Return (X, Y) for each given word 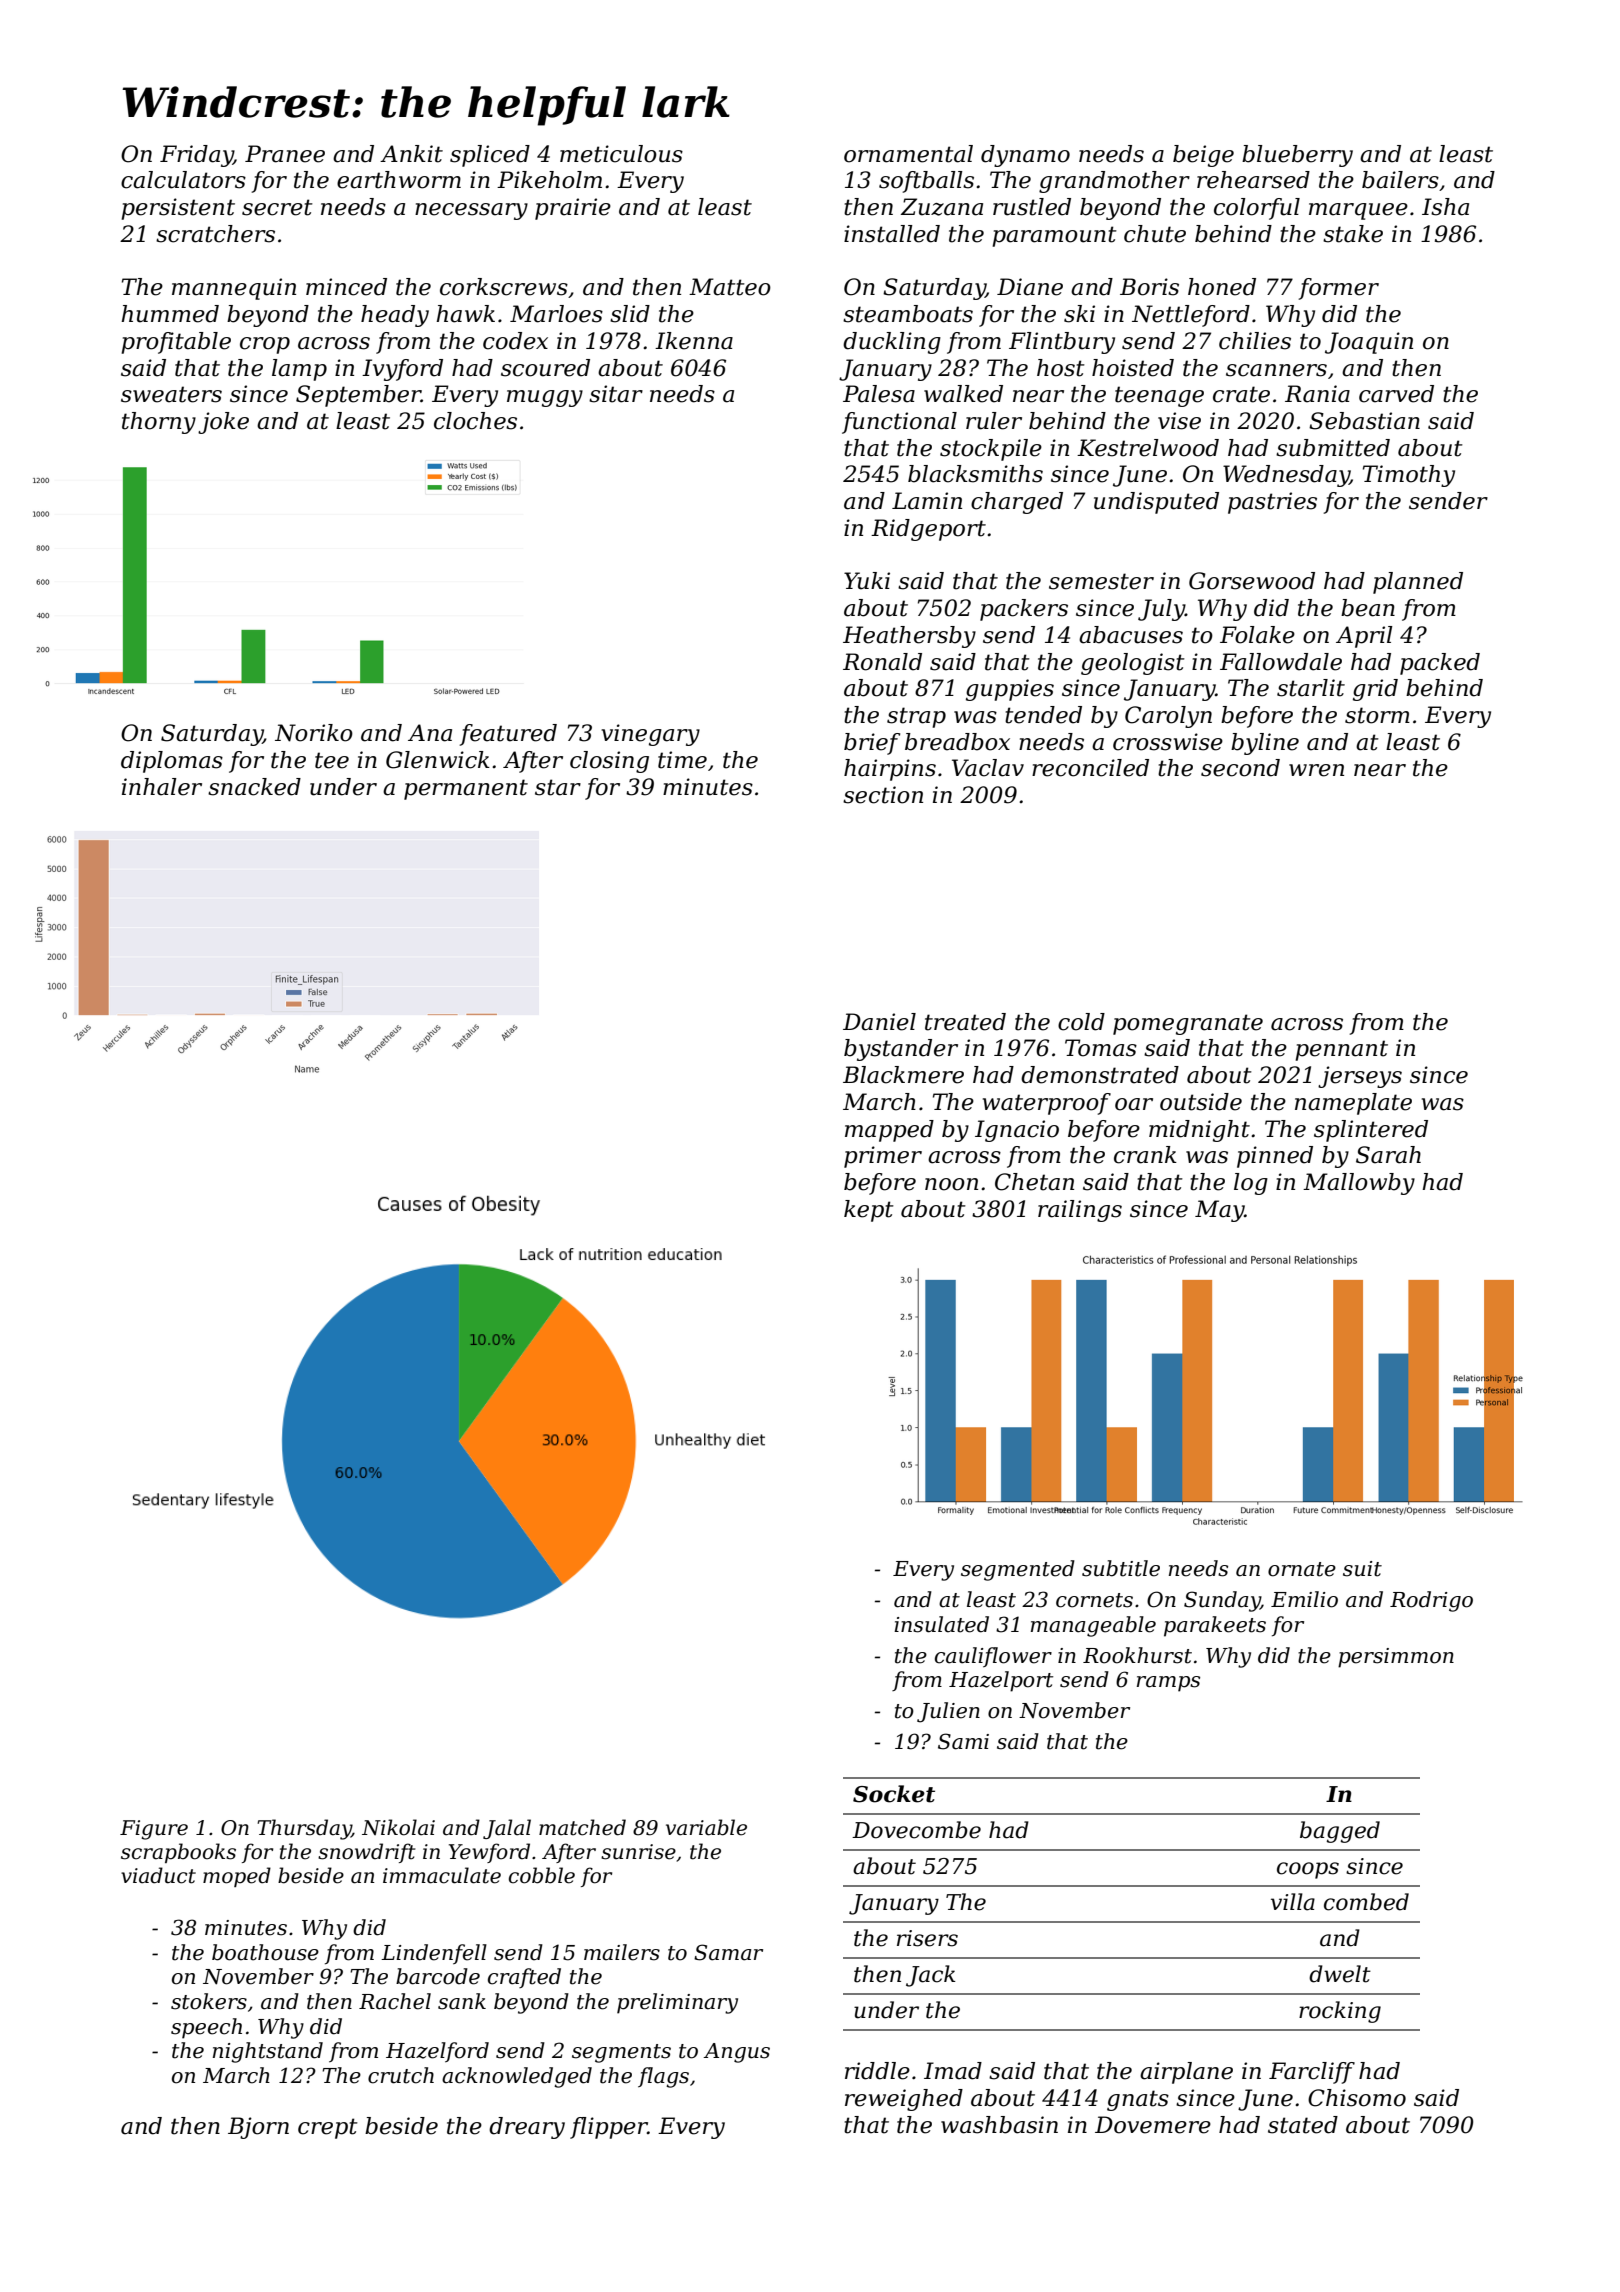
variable (706, 1827)
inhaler (162, 787)
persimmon (1396, 1658)
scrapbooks (178, 1853)
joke (223, 423)
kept (869, 1211)
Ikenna (694, 341)
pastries (1272, 503)
